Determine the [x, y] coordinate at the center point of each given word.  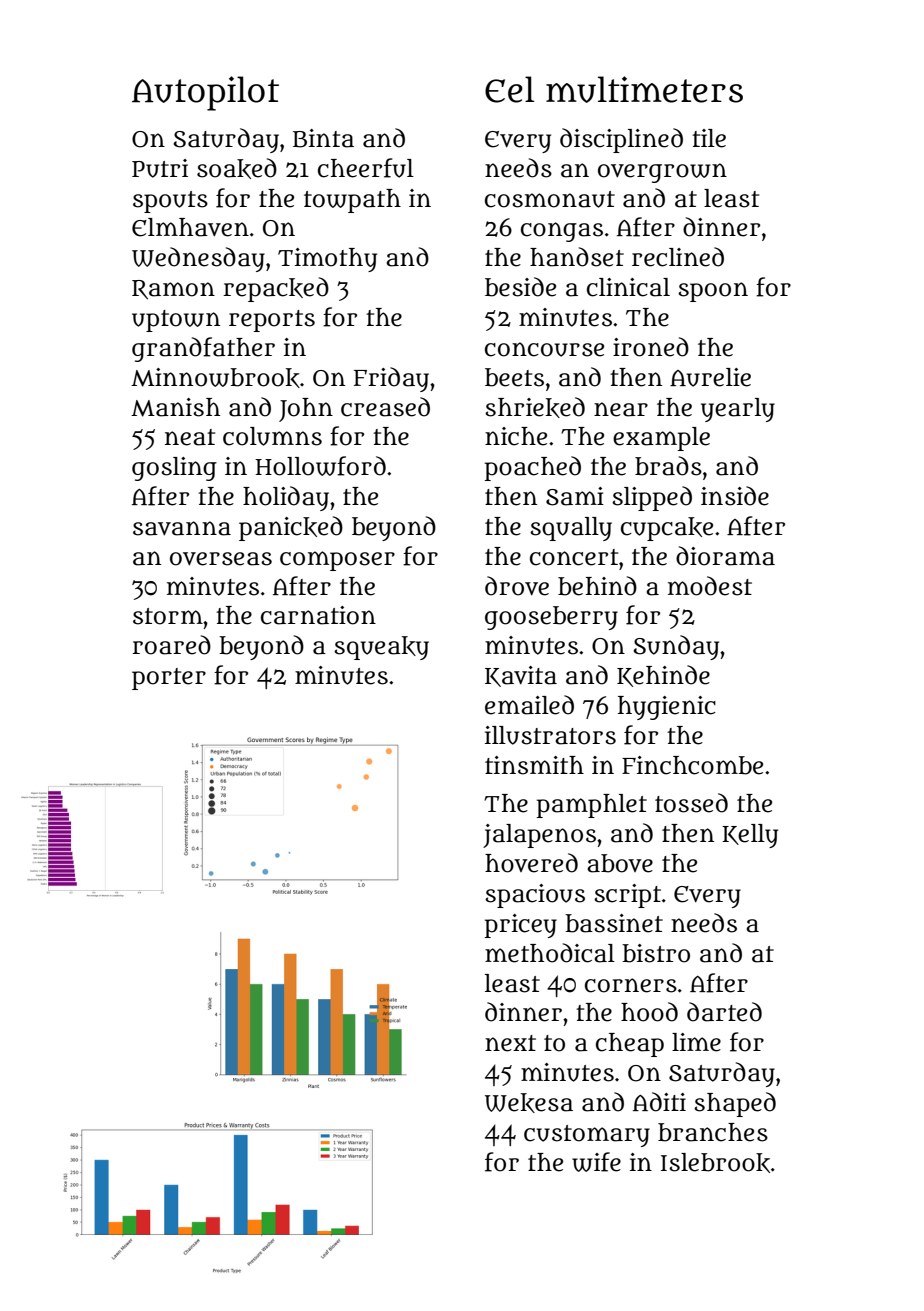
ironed [651, 347]
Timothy [327, 260]
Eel [509, 89]
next [510, 1043]
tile [709, 138]
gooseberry [551, 618]
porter [169, 679]
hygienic [667, 708]
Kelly [750, 836]
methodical [550, 953]
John [306, 410]
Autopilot [205, 93]
